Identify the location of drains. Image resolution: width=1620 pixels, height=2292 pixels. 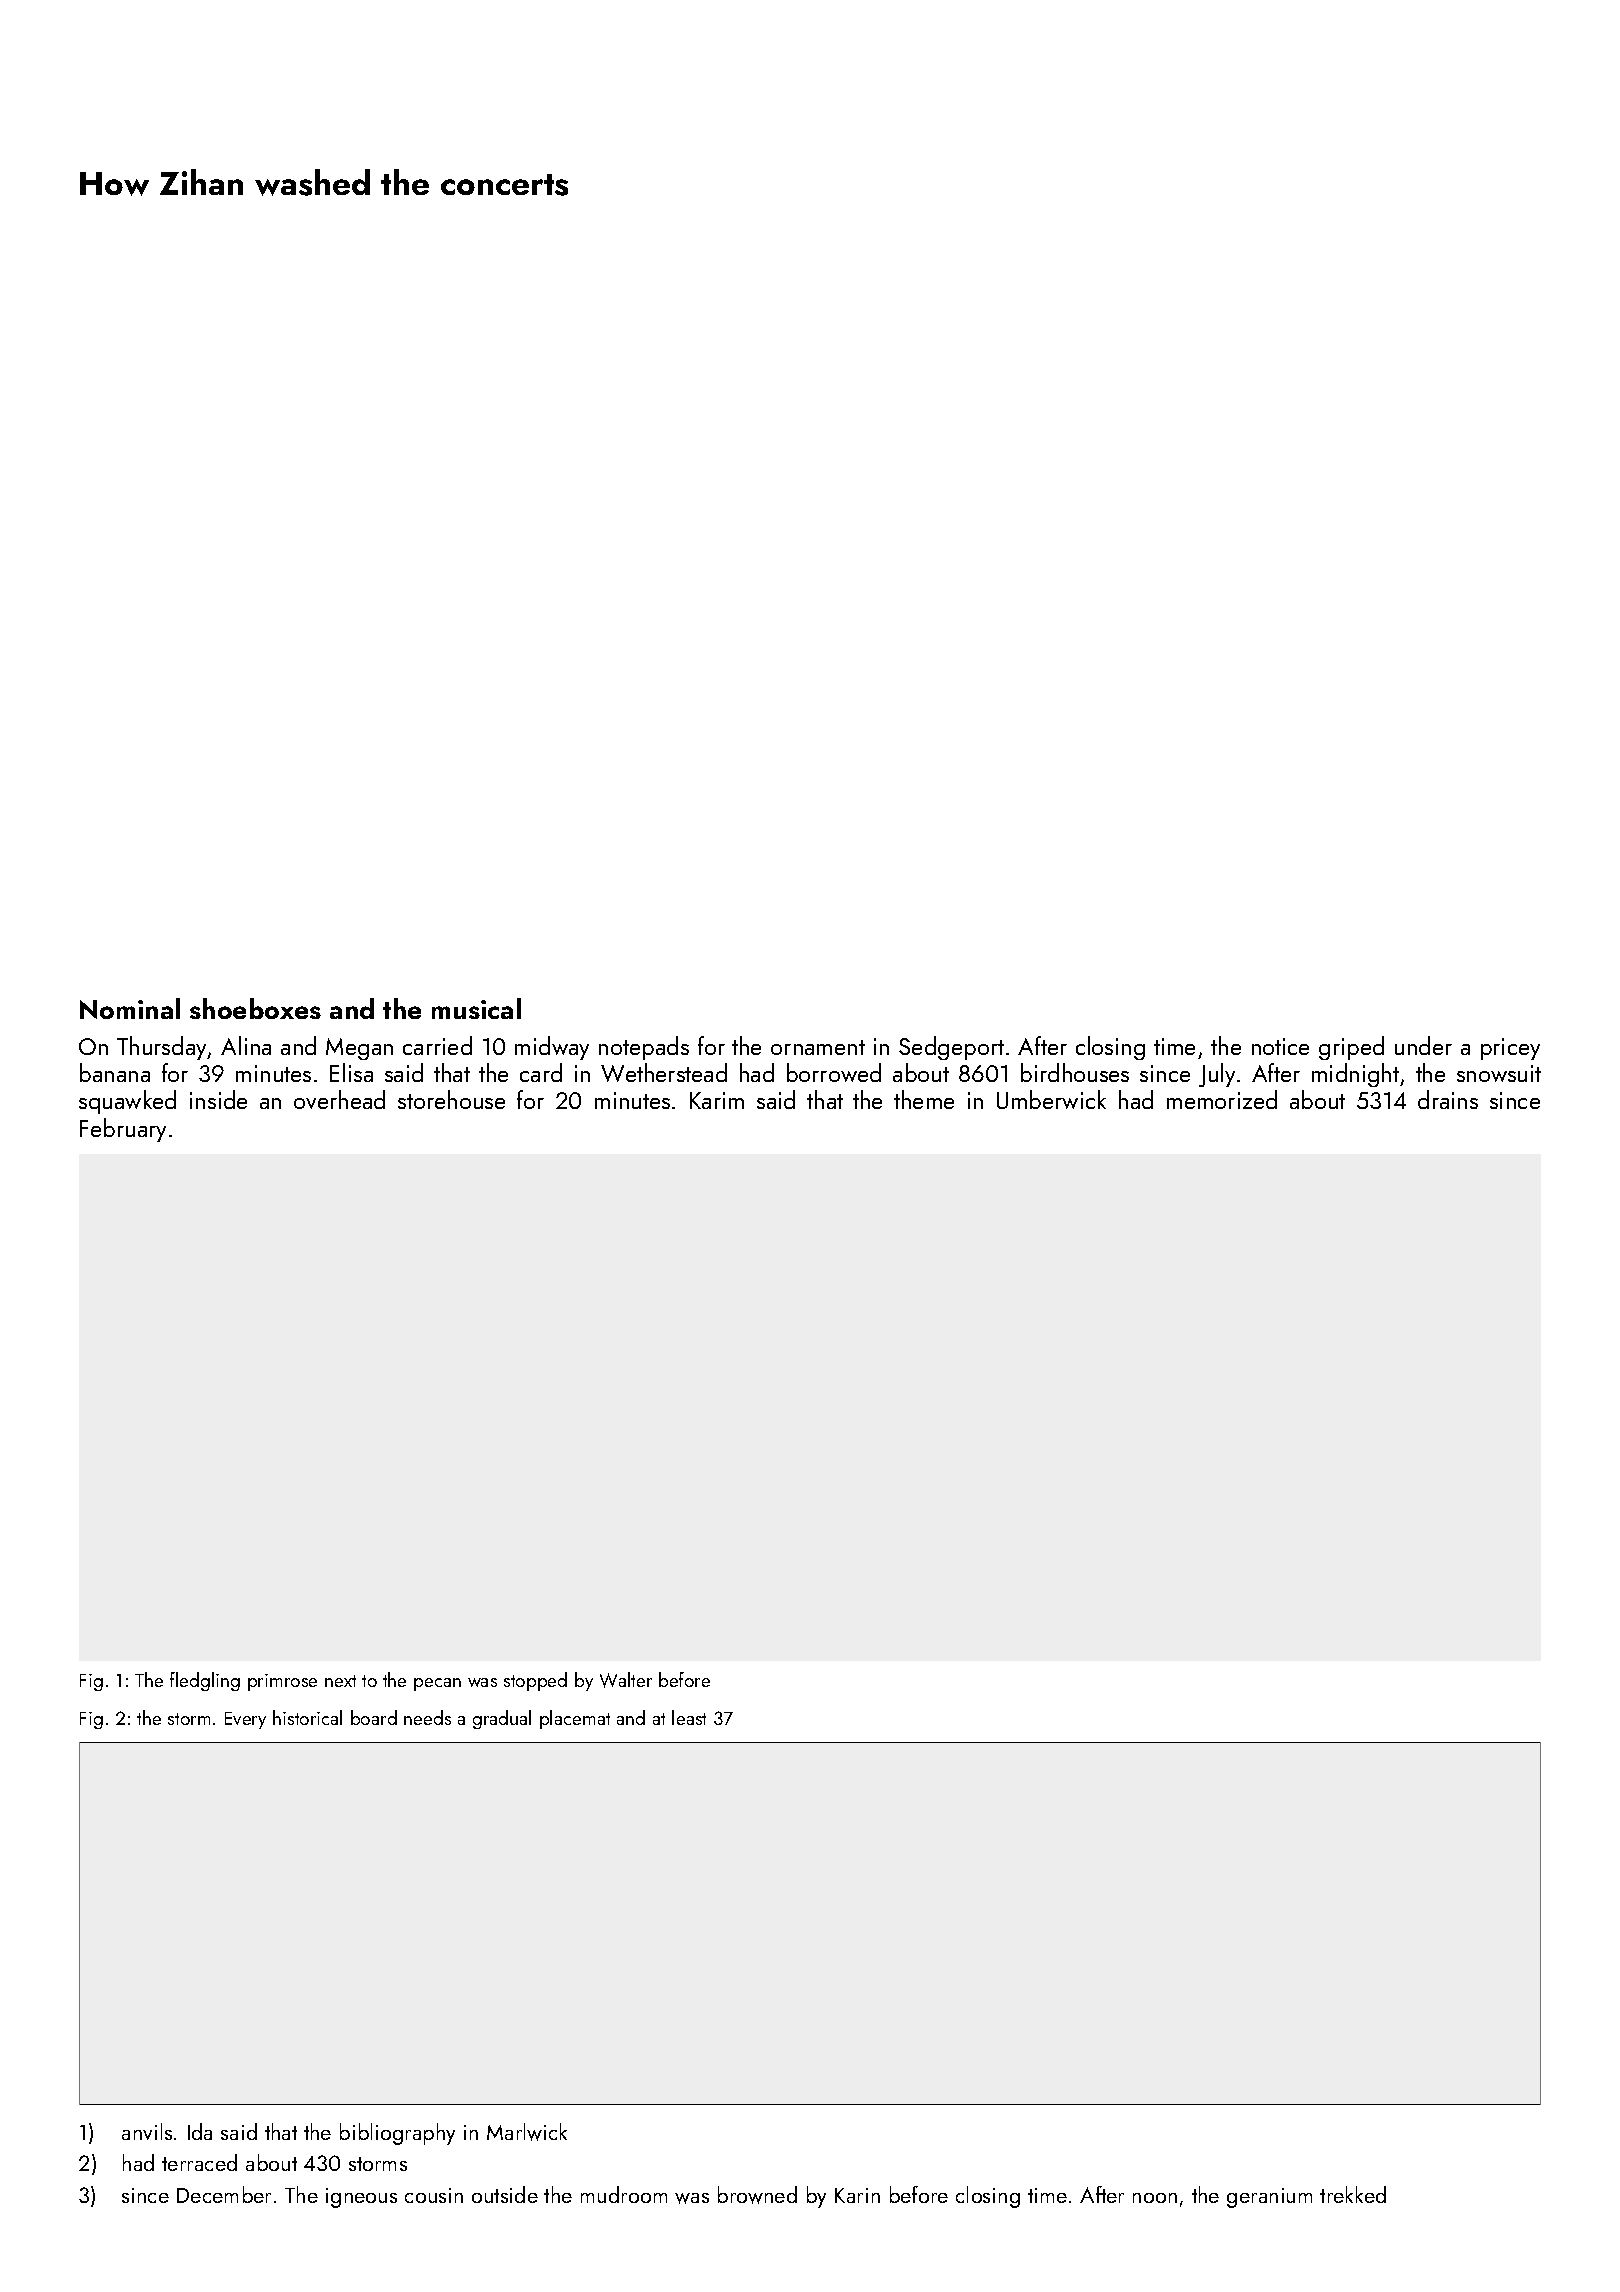
(1448, 1099).
